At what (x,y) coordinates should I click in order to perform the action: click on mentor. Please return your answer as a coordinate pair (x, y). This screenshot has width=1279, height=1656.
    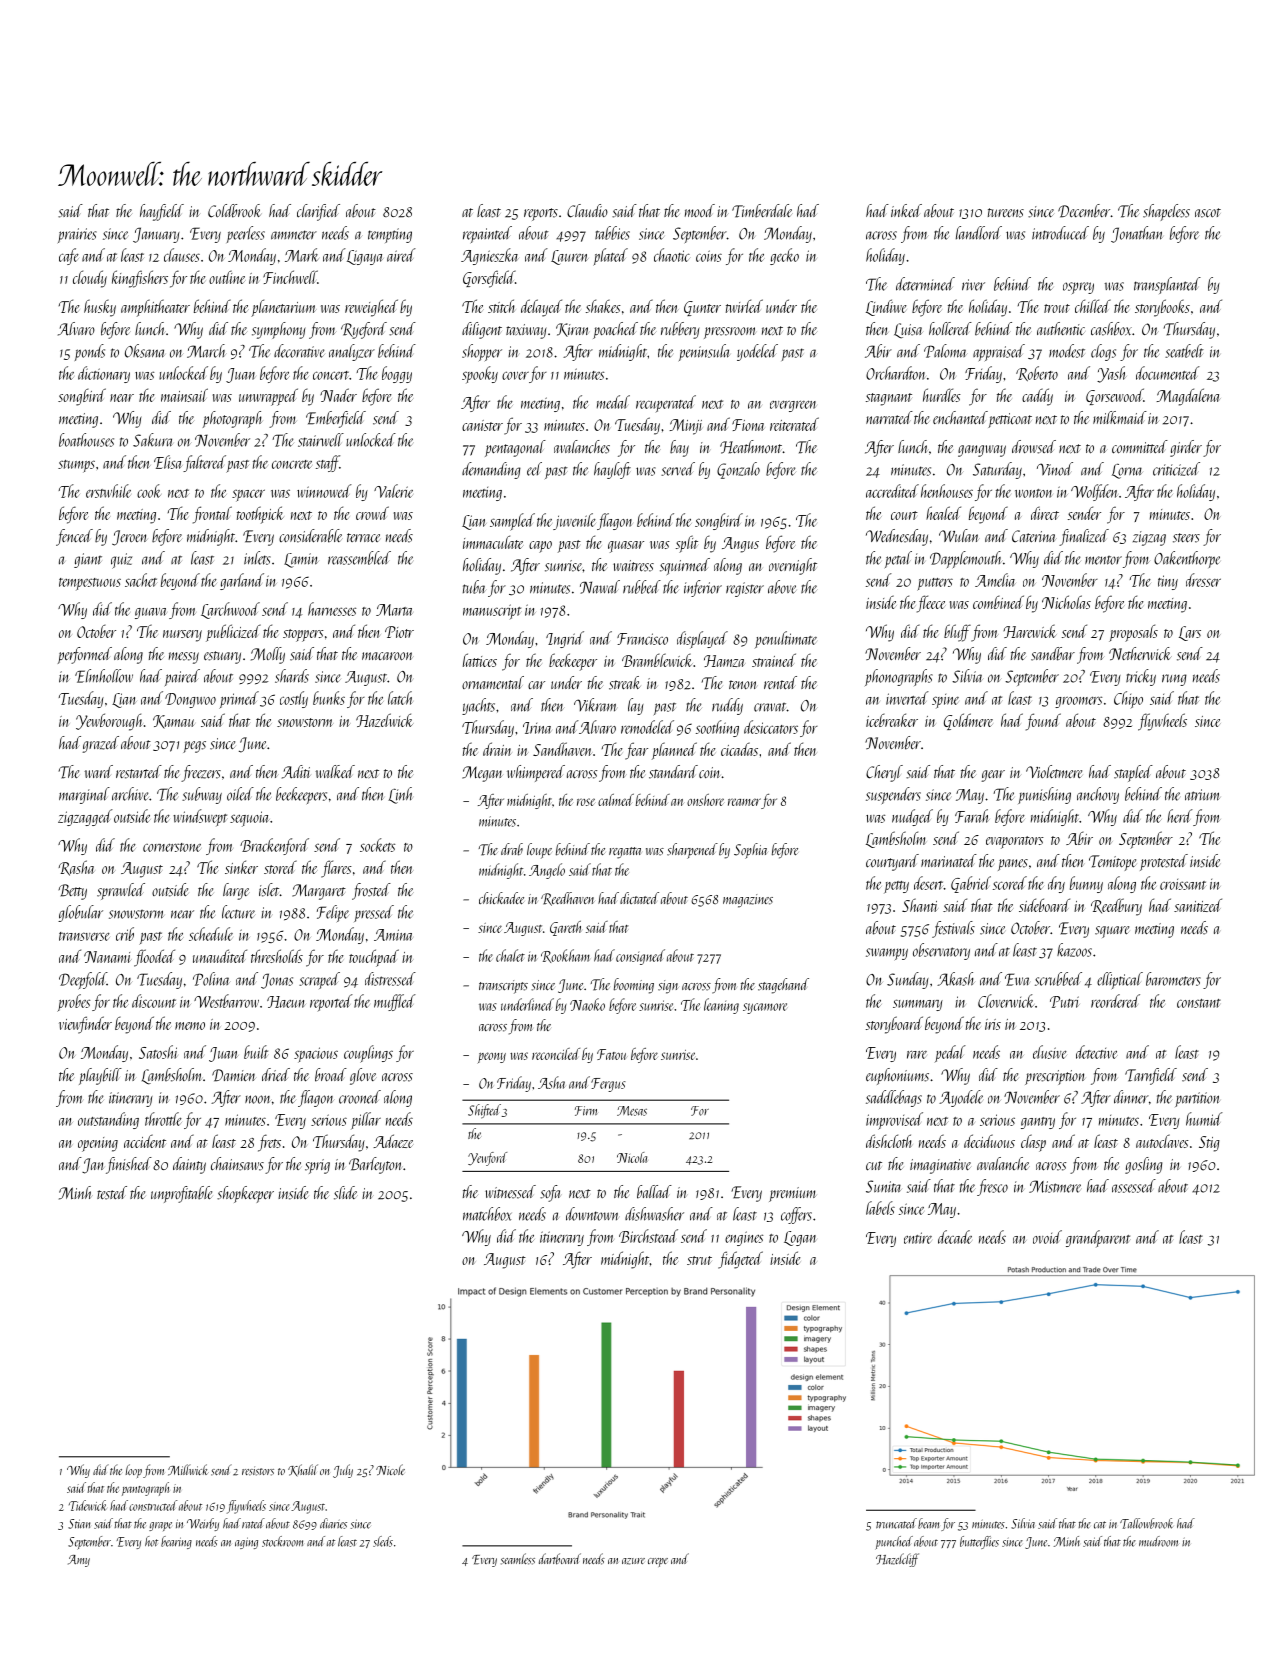
    Looking at the image, I should click on (1103, 560).
